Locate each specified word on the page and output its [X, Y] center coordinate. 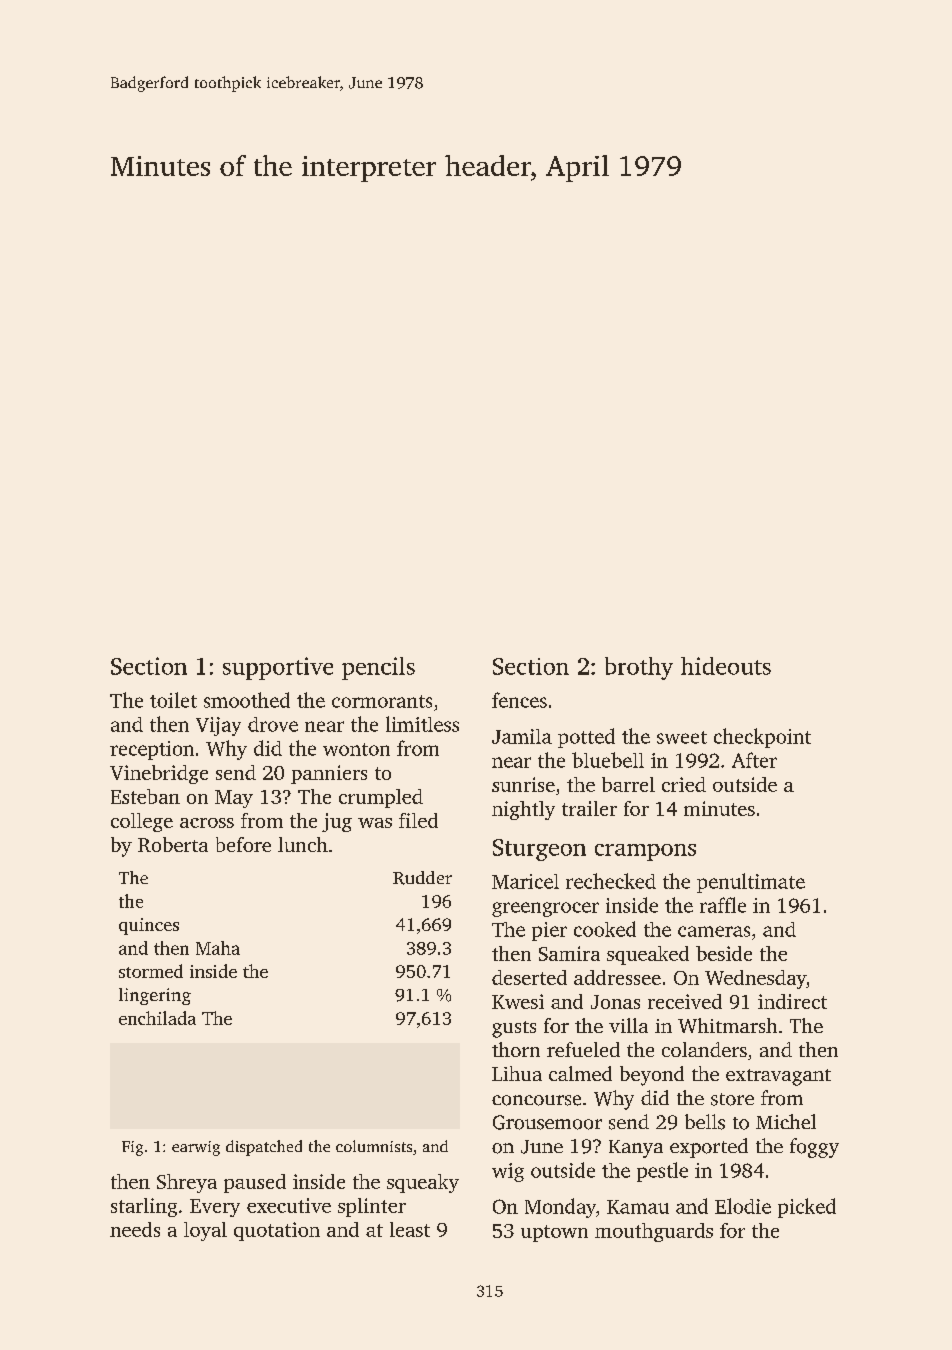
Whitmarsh [727, 1025]
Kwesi [518, 1001]
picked [807, 1208]
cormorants [382, 701]
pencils [378, 668]
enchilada [157, 1018]
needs [135, 1229]
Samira [569, 953]
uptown [554, 1233]
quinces [149, 926]
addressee [617, 977]
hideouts [726, 666]
